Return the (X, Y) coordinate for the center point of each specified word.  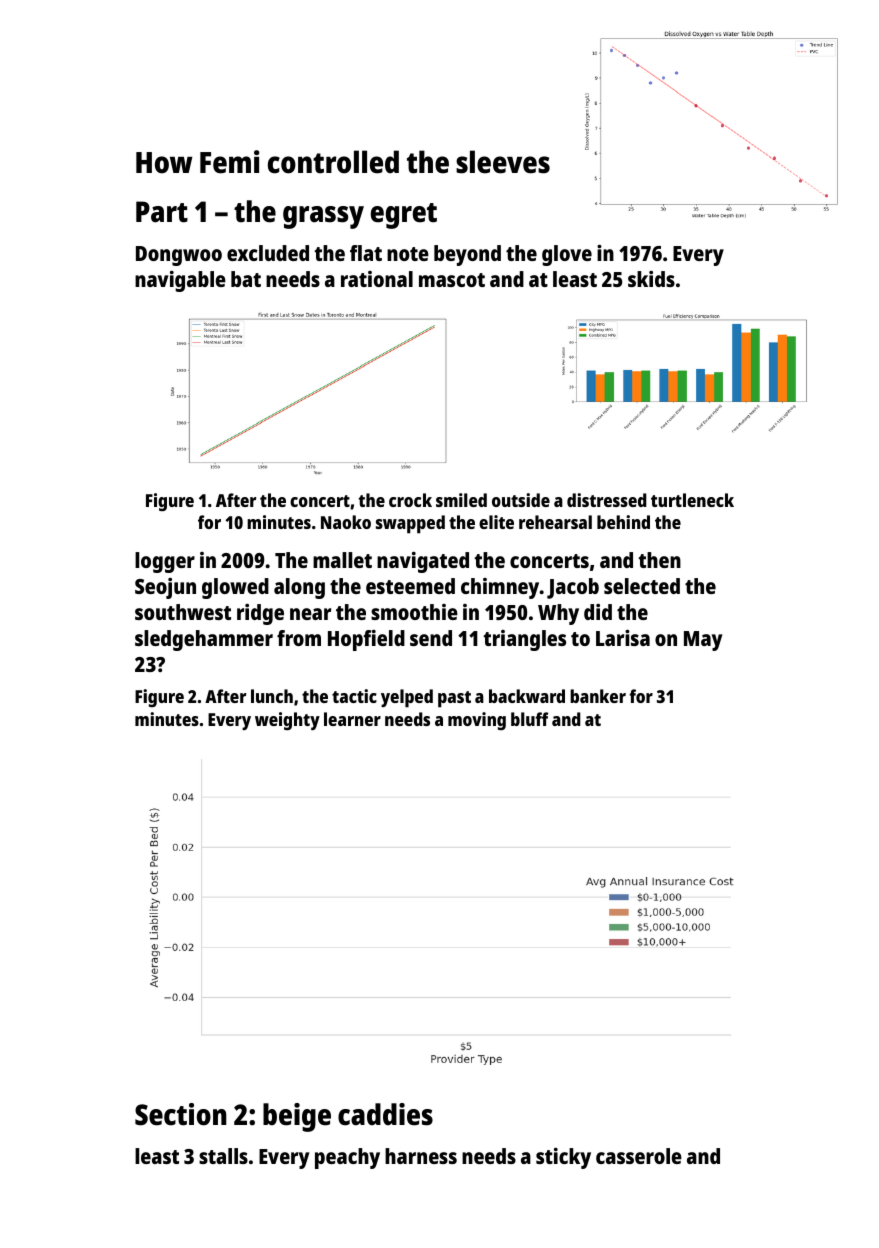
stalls (223, 1156)
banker (598, 696)
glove (567, 255)
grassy (323, 217)
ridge (260, 614)
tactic (354, 696)
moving (477, 721)
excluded (268, 253)
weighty (287, 721)
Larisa (623, 638)
